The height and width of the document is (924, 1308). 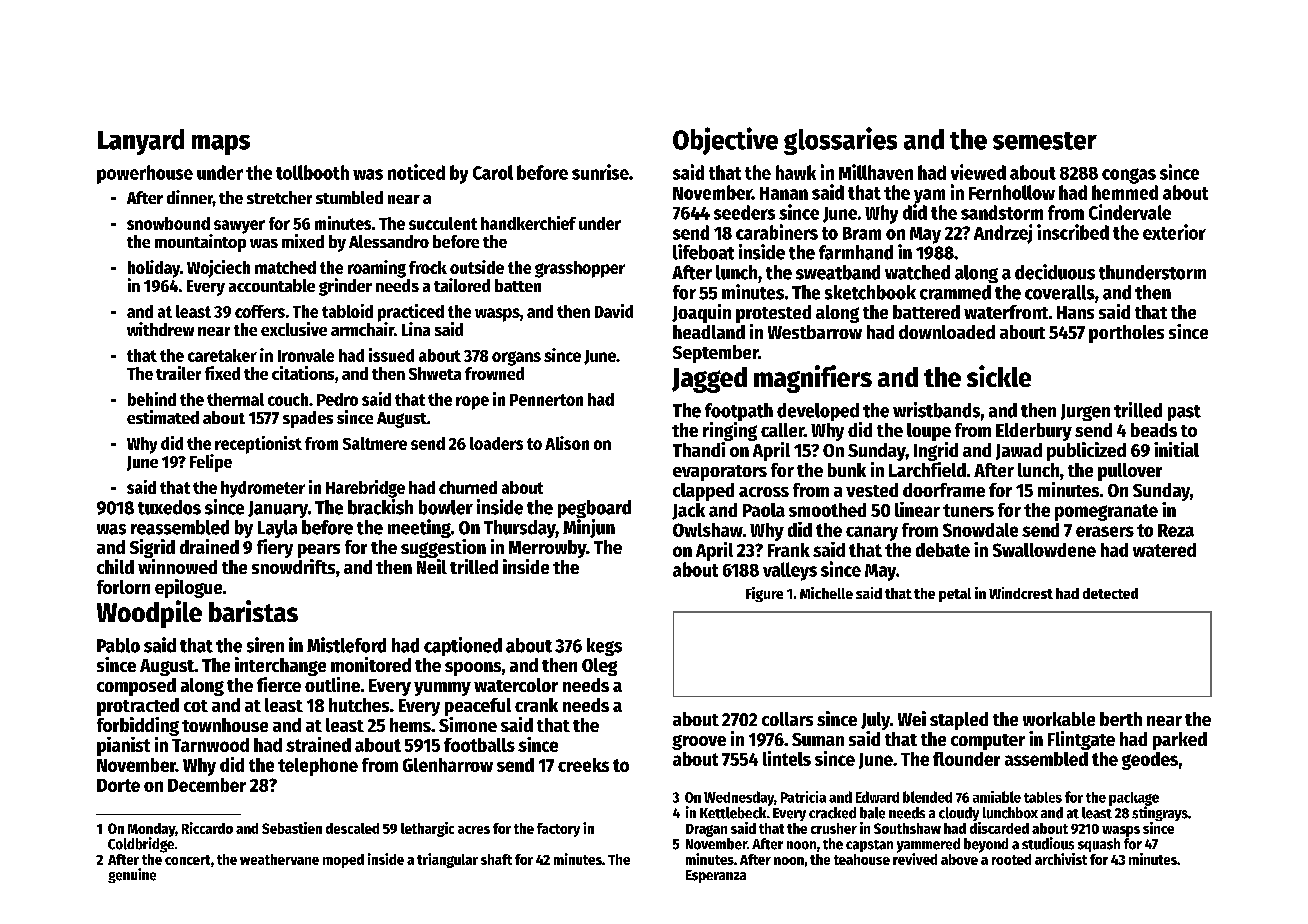 What do you see at coordinates (536, 705) in the document?
I see `crank` at bounding box center [536, 705].
